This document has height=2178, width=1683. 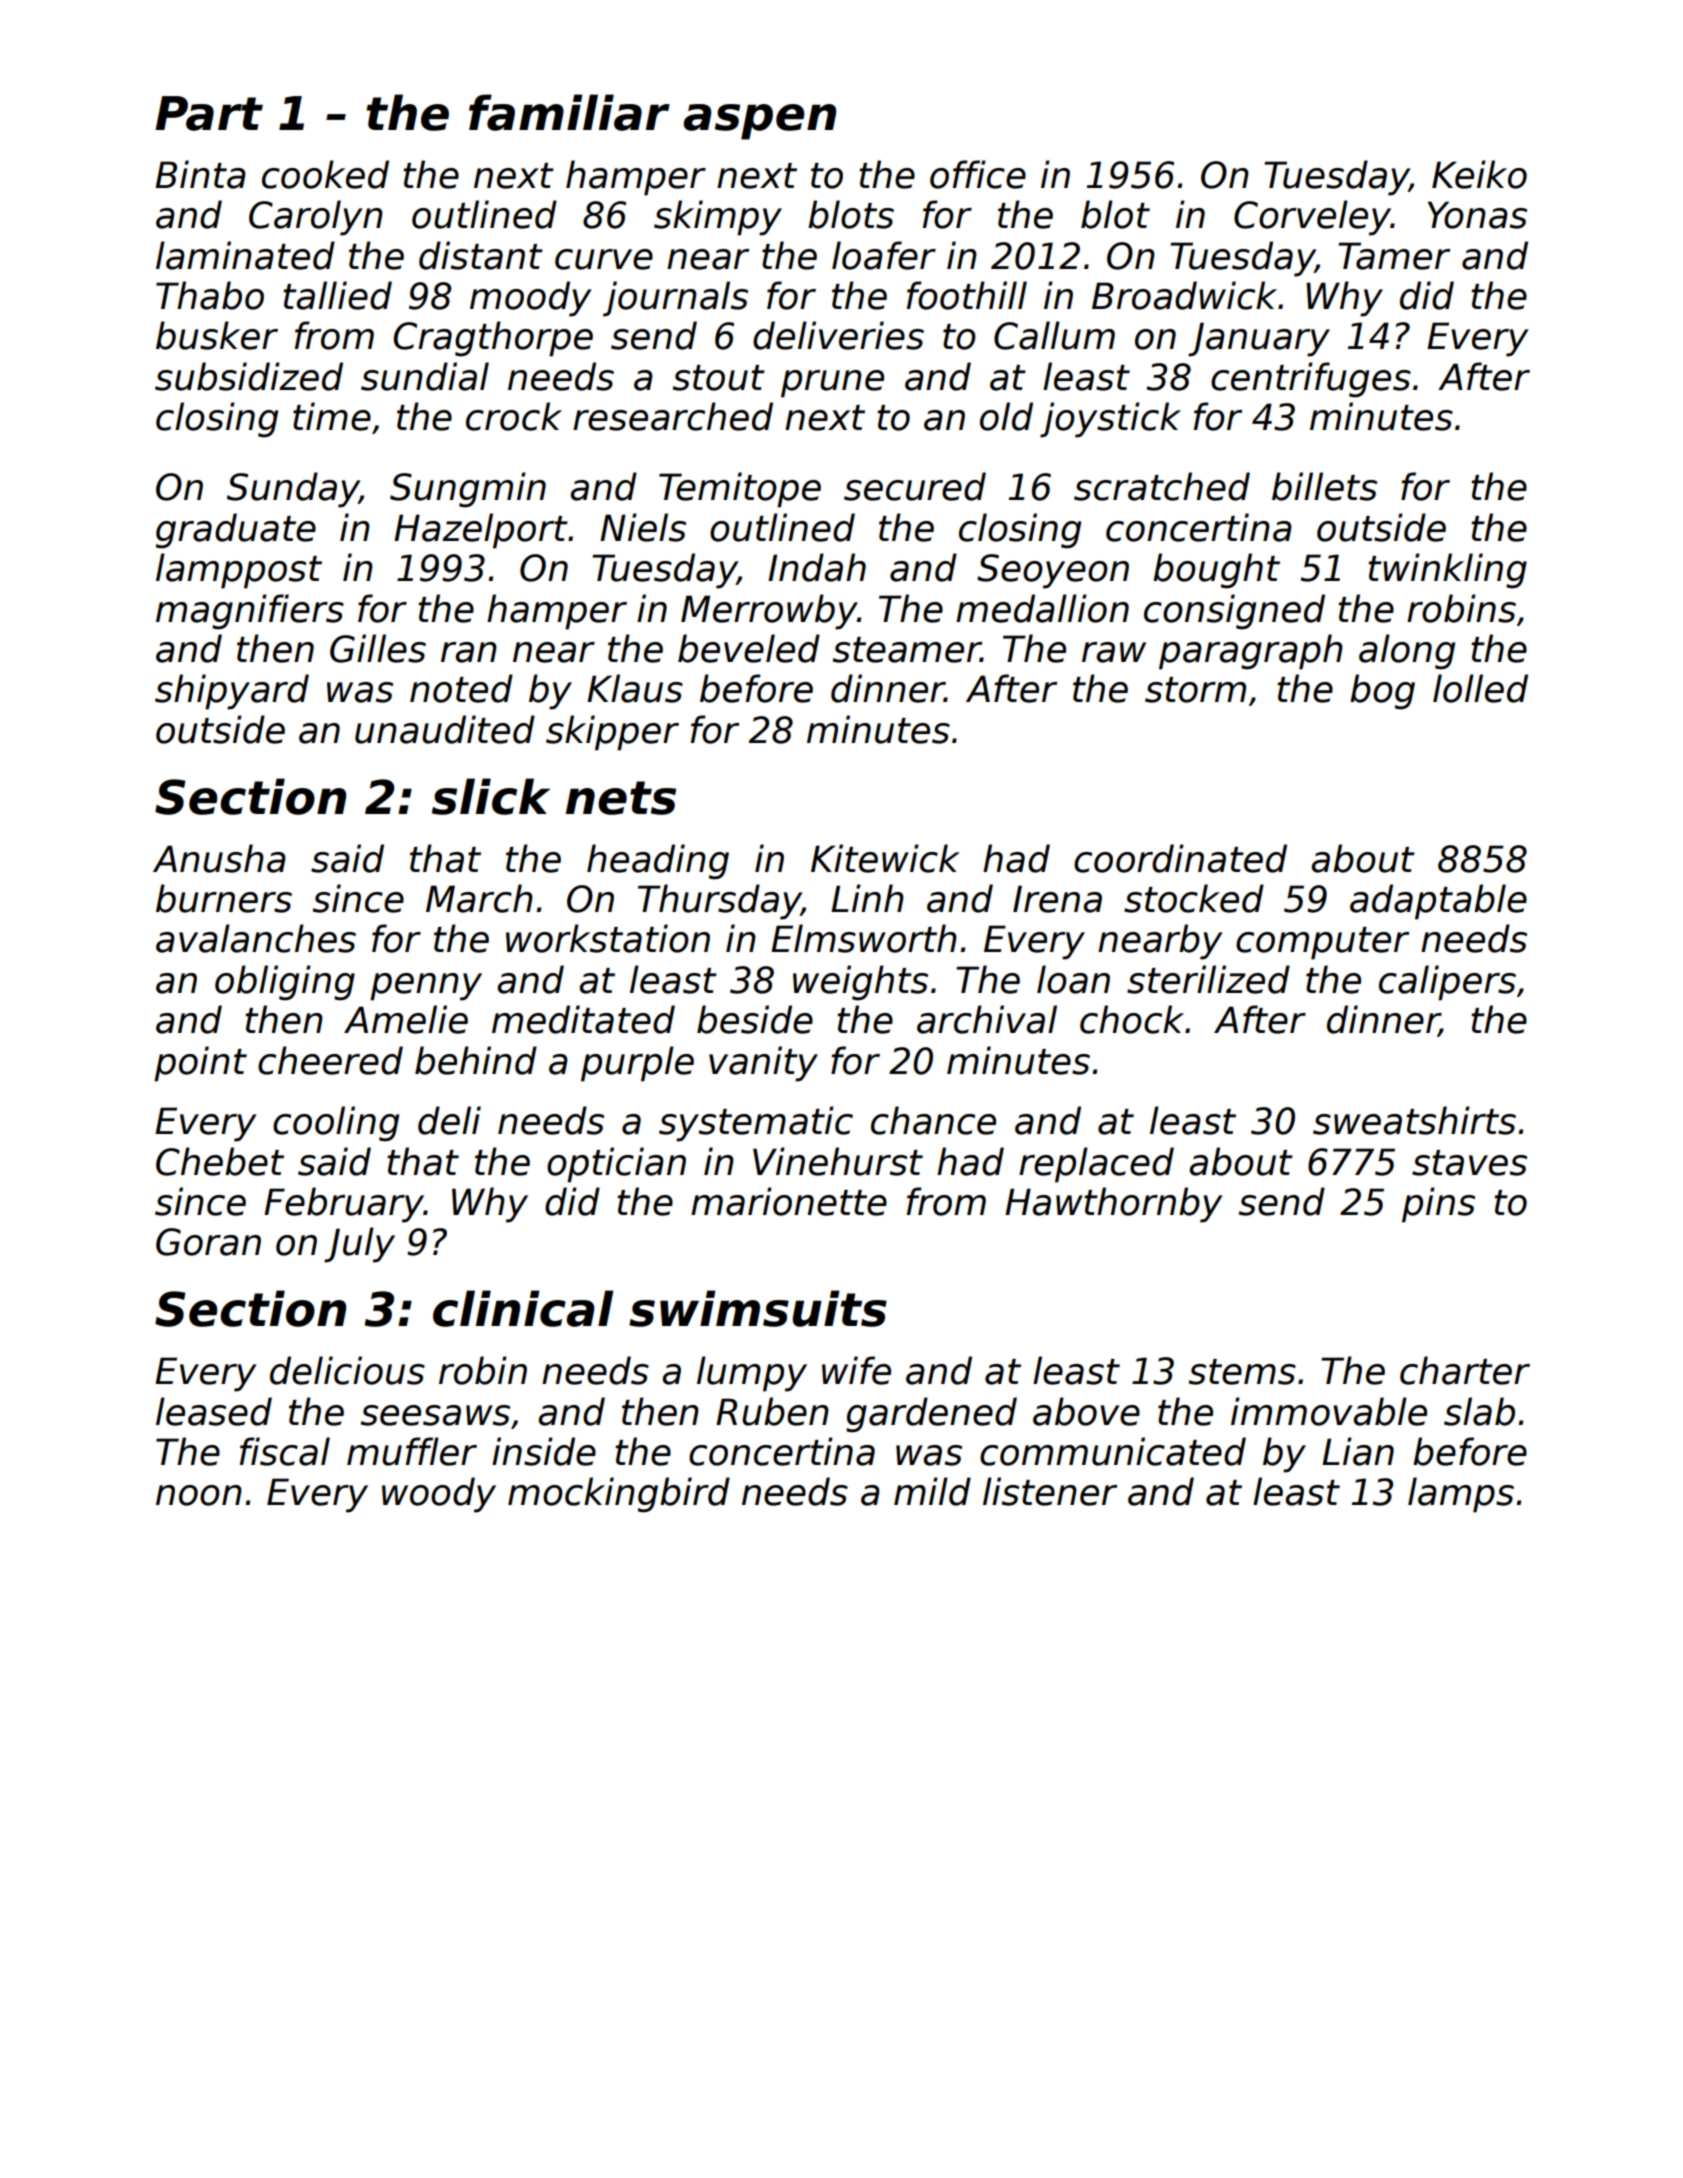 What do you see at coordinates (933, 1120) in the document?
I see `chance` at bounding box center [933, 1120].
